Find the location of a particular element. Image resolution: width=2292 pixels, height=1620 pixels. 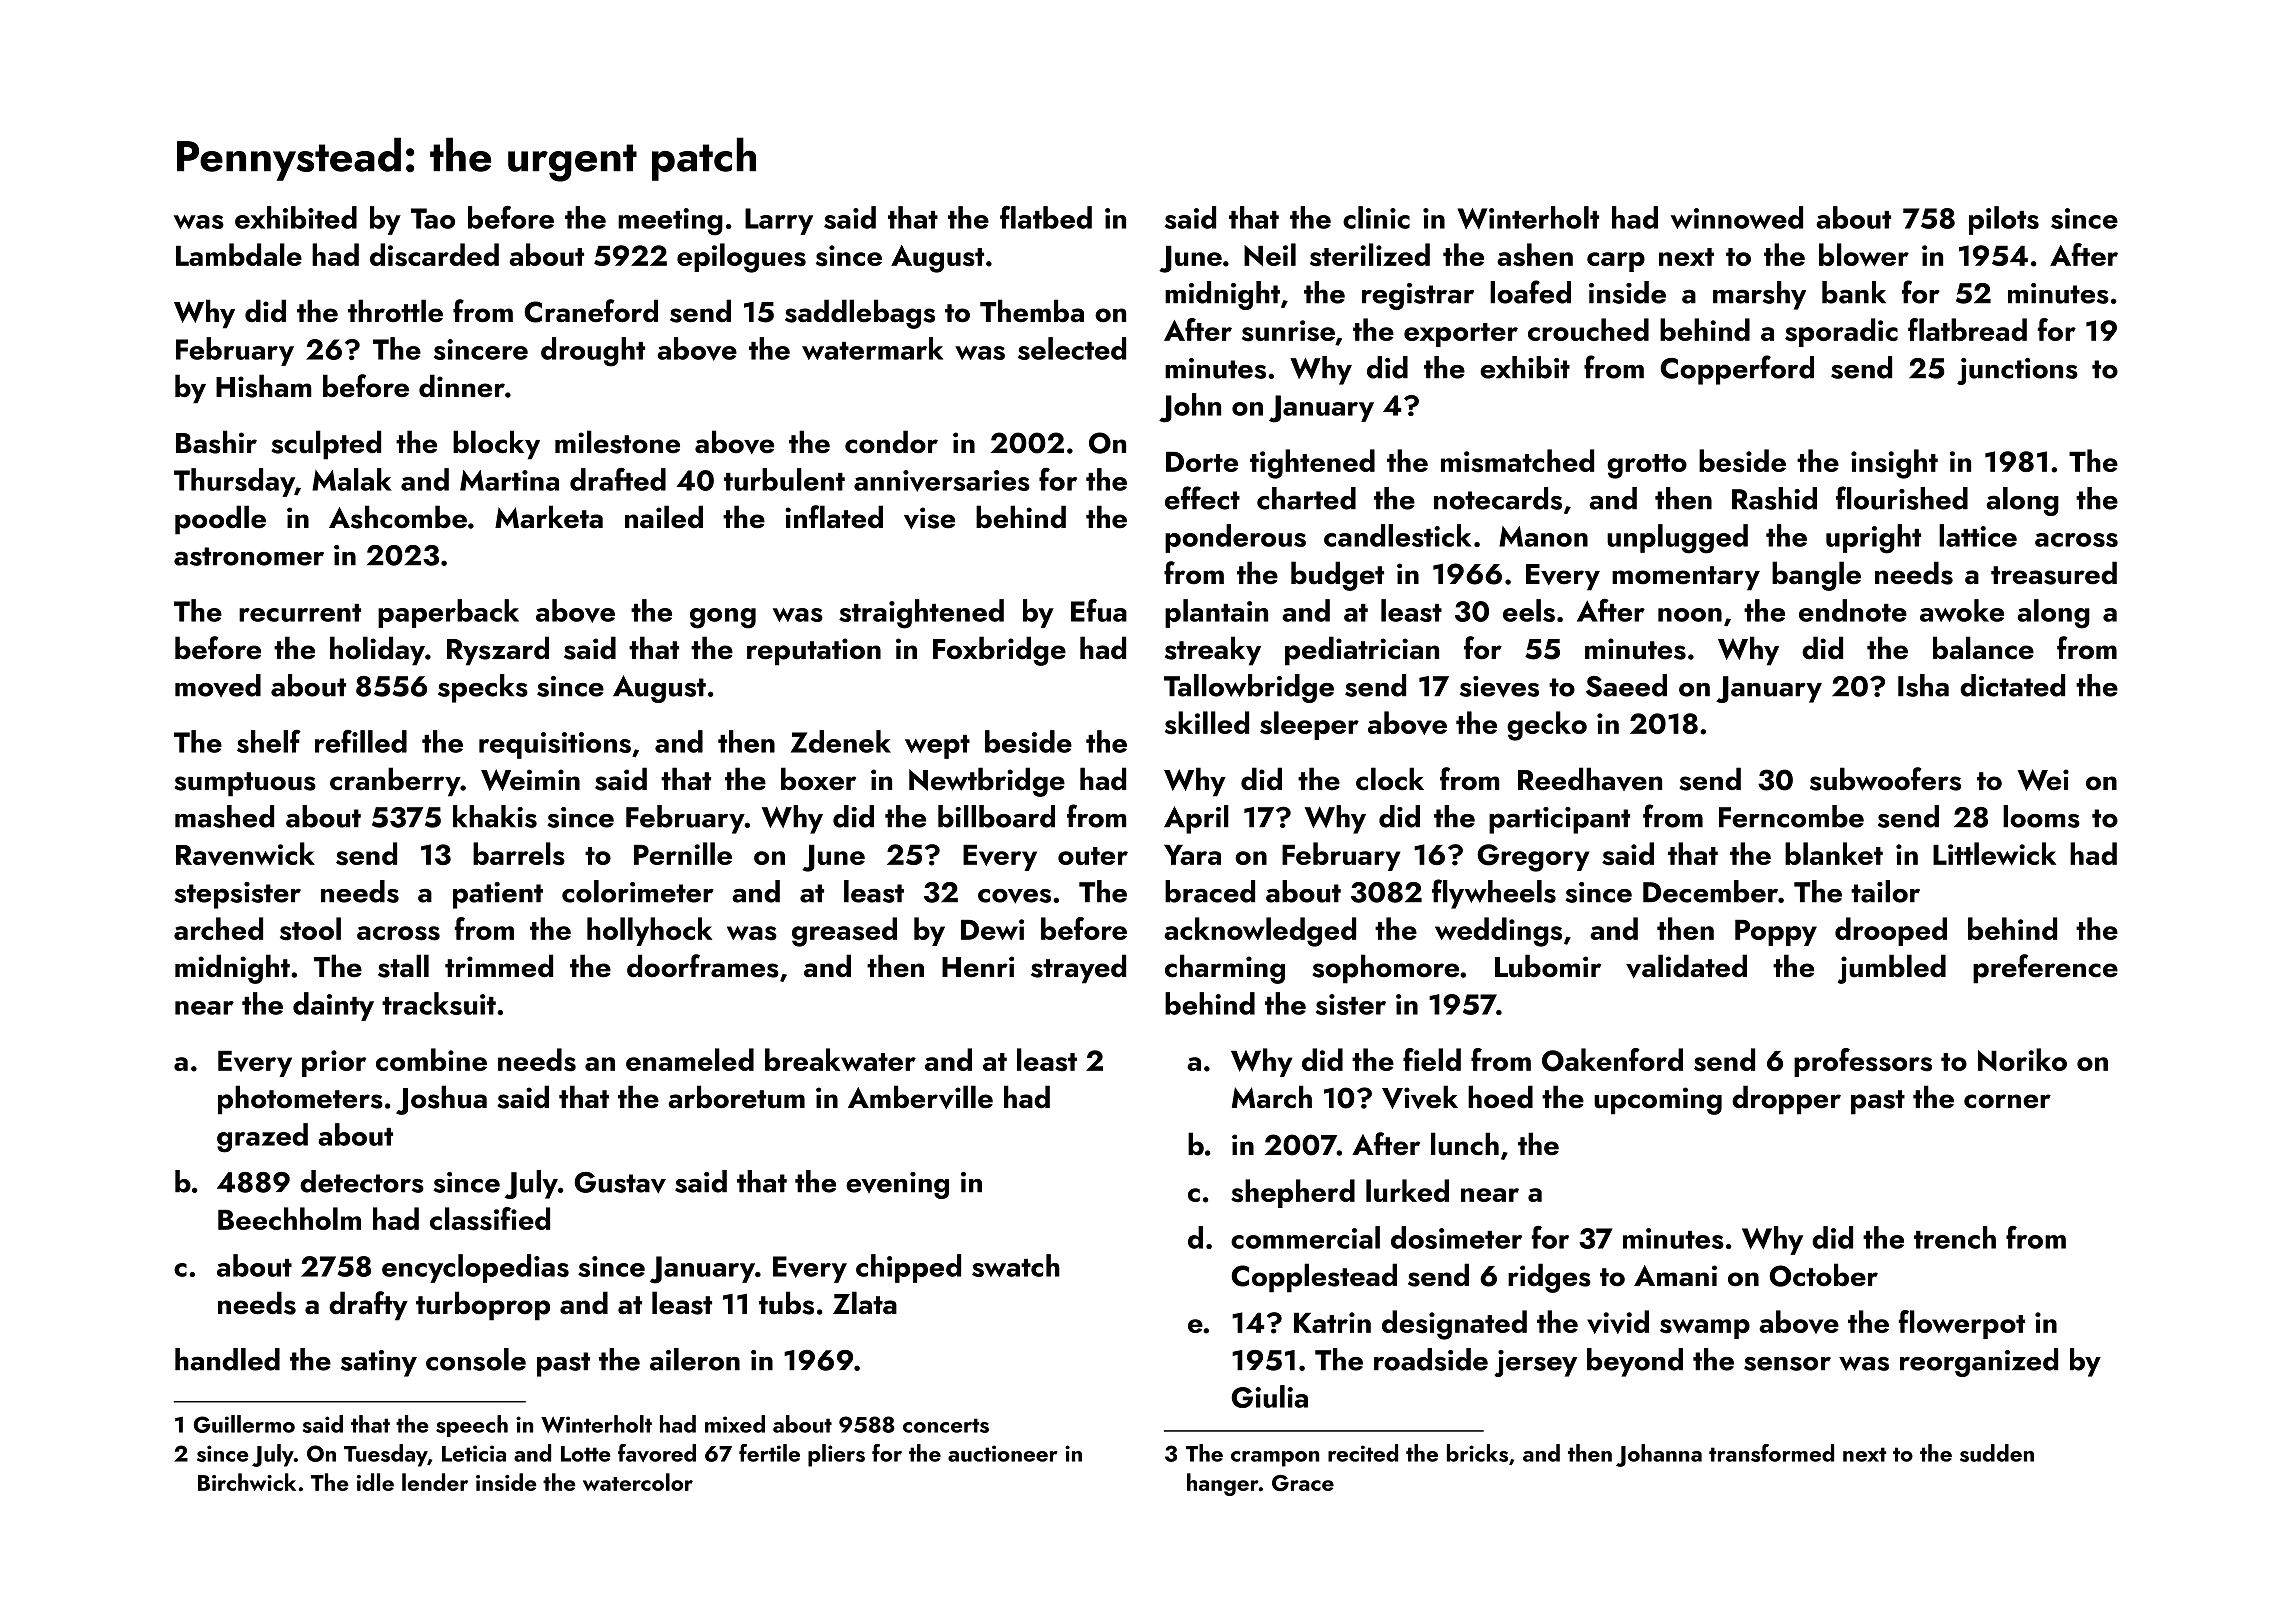

balance is located at coordinates (1983, 648).
